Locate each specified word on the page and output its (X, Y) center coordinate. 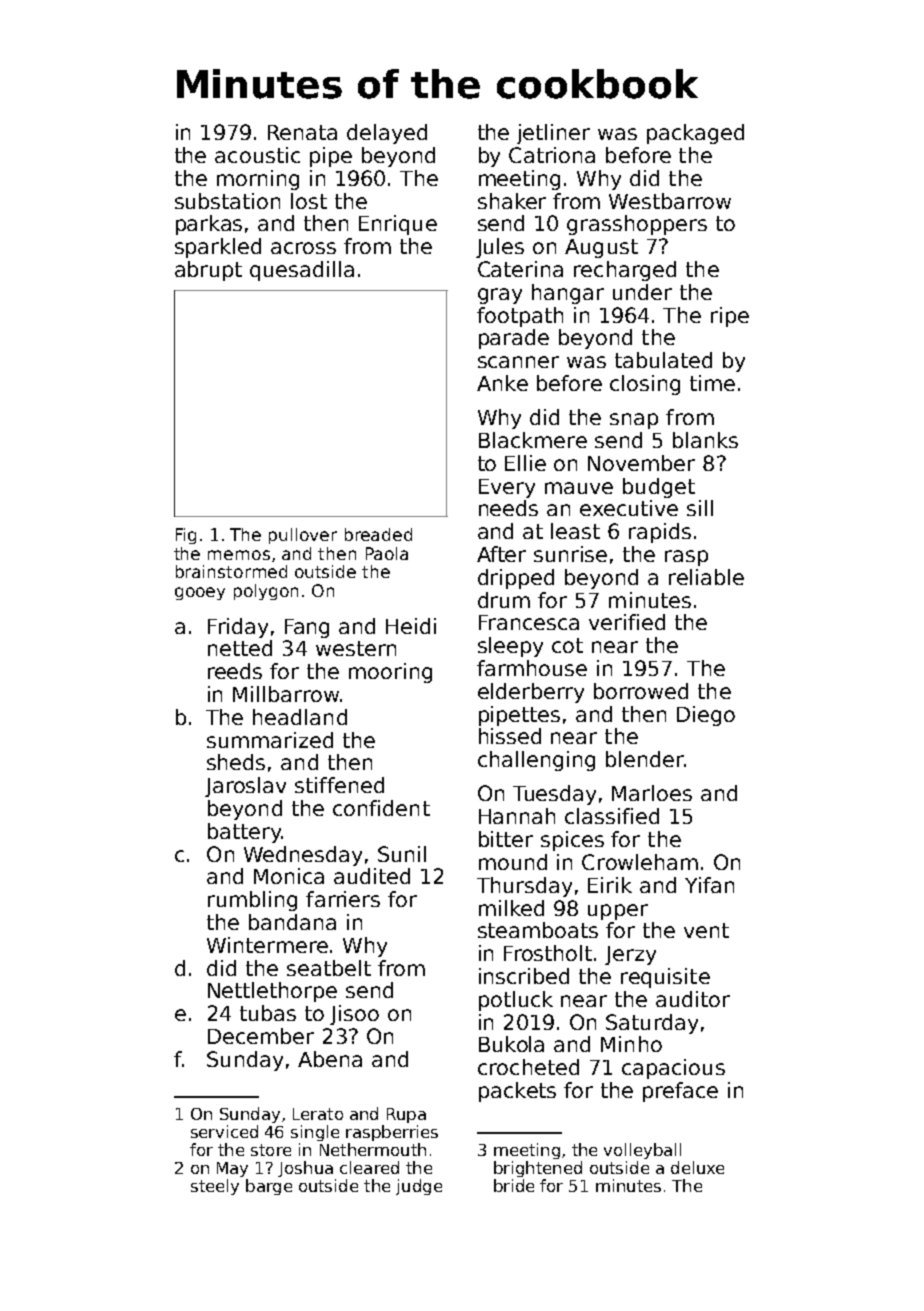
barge (269, 1187)
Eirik (610, 885)
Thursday (524, 887)
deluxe (697, 1167)
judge (419, 1187)
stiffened (339, 785)
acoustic (257, 155)
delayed (387, 134)
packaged (695, 134)
